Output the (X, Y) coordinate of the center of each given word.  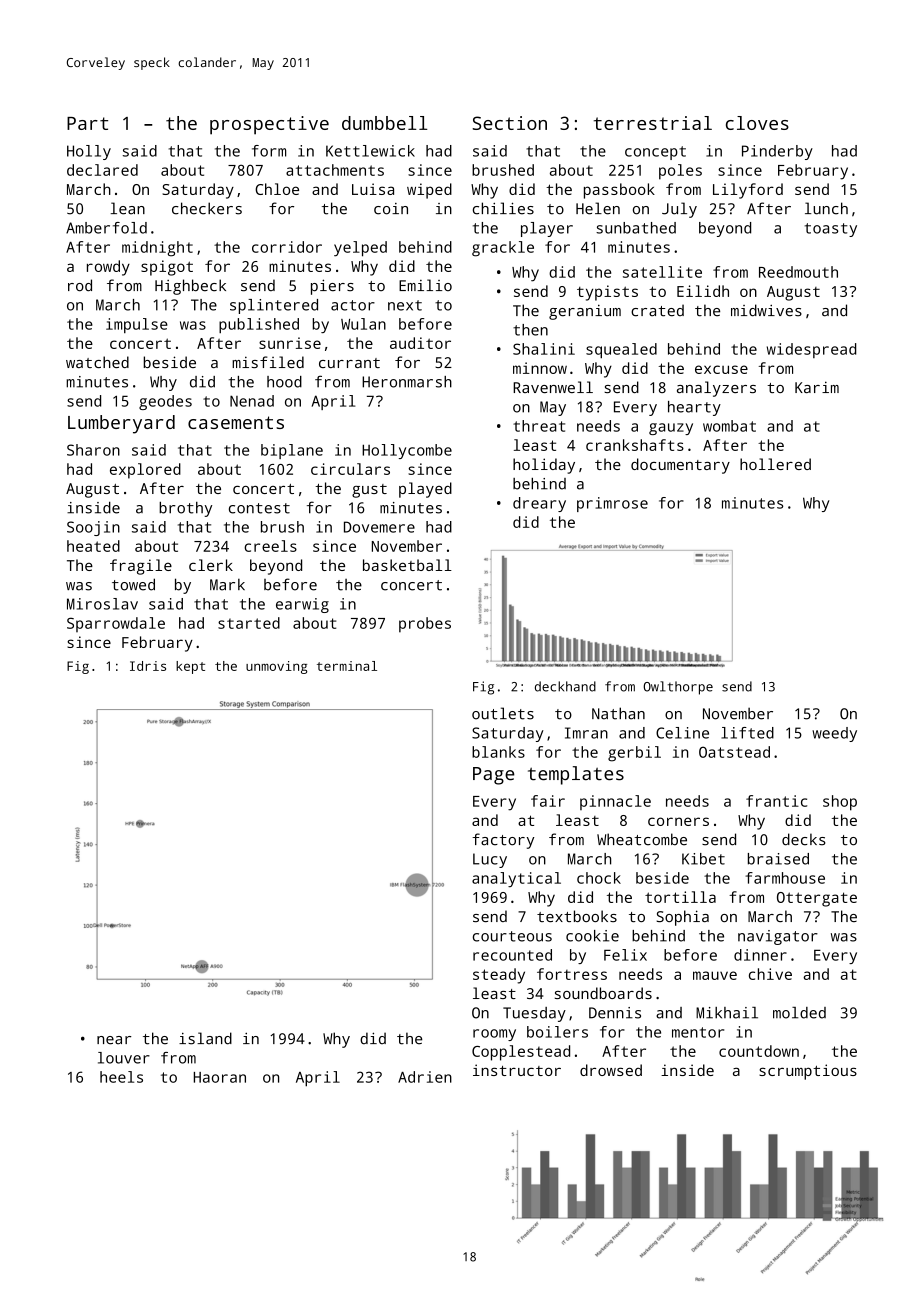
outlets (503, 713)
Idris (148, 666)
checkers (207, 208)
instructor (517, 1070)
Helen (598, 208)
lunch (826, 208)
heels (121, 1077)
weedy (834, 734)
